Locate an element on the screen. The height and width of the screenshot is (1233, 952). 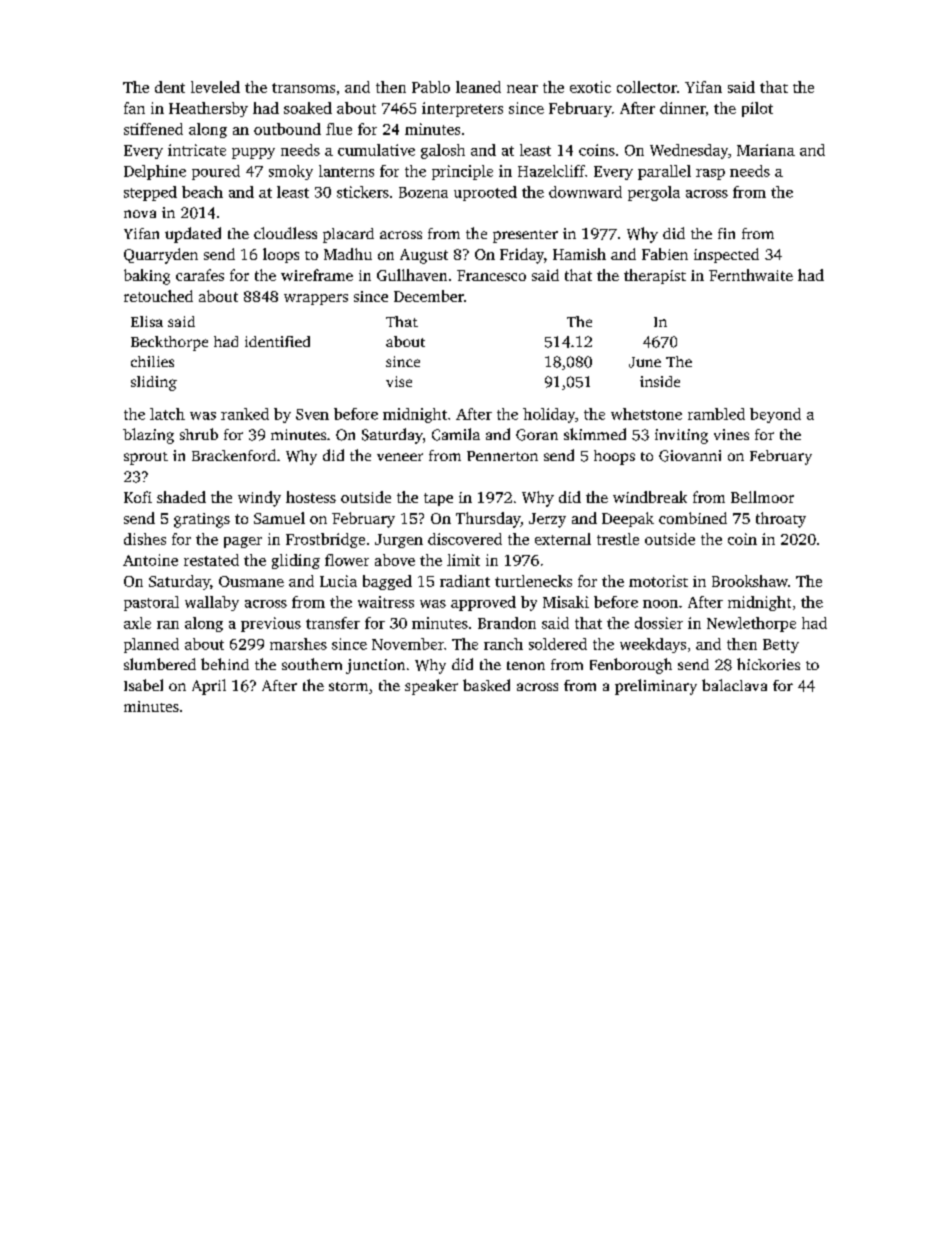
ranked is located at coordinates (245, 414).
